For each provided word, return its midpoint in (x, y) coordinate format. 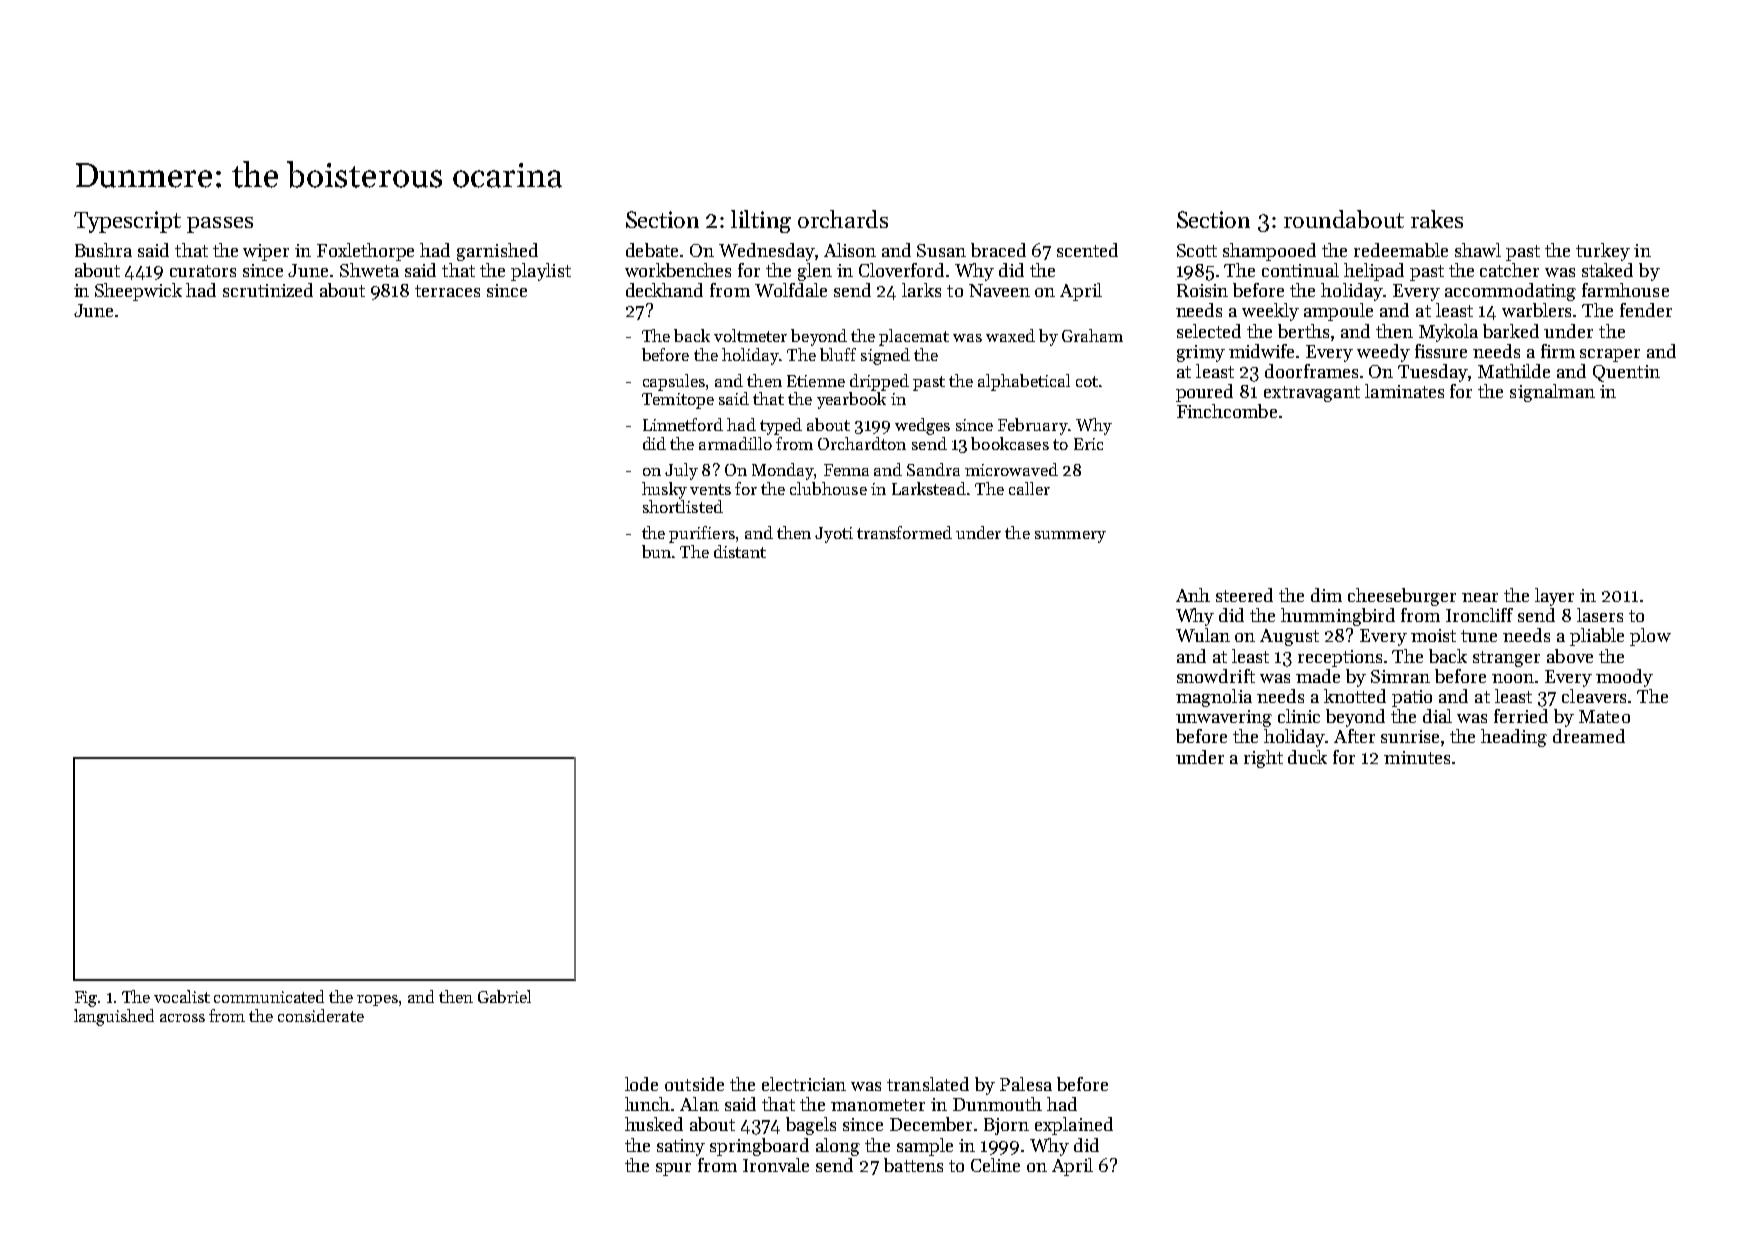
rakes (1437, 219)
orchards (843, 219)
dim (1326, 595)
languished (114, 1017)
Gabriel (504, 996)
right (1263, 759)
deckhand (664, 290)
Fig (86, 999)
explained (1074, 1126)
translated (928, 1084)
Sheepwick (138, 292)
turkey (1603, 252)
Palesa (1026, 1084)
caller (1029, 488)
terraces (447, 291)
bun (656, 551)
